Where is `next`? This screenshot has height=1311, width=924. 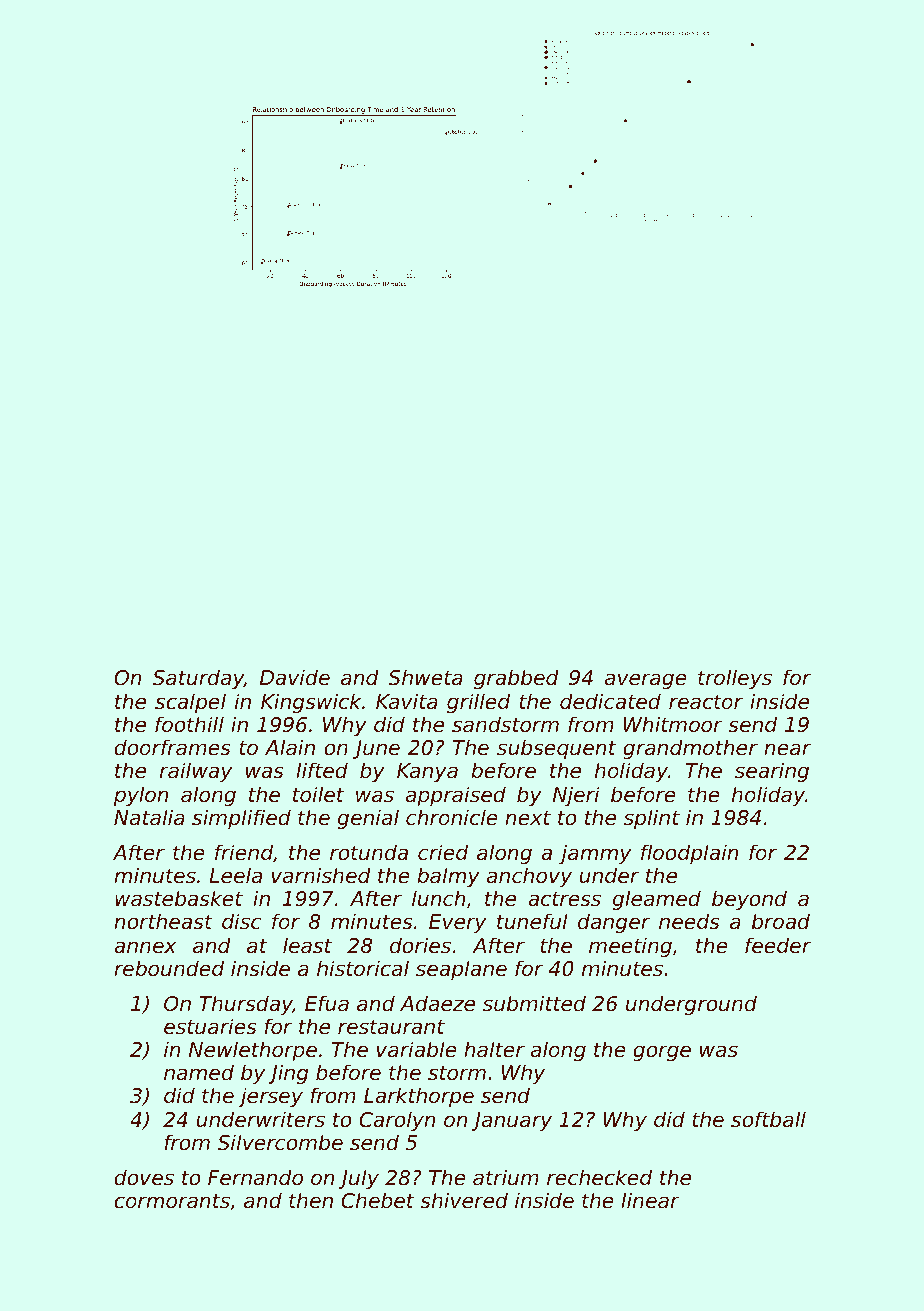
next is located at coordinates (528, 818).
